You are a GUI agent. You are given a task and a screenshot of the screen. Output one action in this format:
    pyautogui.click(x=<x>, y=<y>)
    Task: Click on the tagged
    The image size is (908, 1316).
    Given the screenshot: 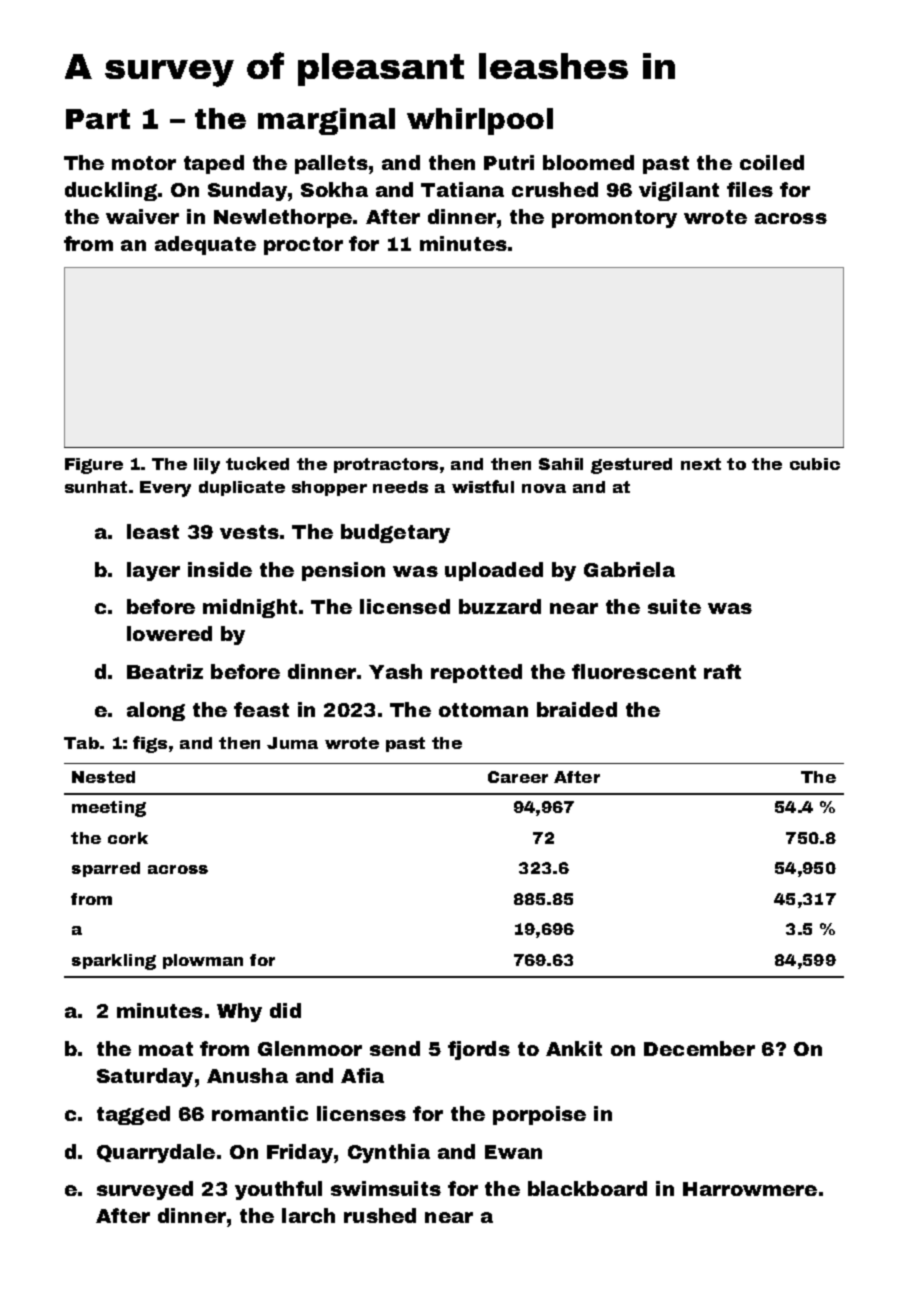 What is the action you would take?
    pyautogui.click(x=133, y=1115)
